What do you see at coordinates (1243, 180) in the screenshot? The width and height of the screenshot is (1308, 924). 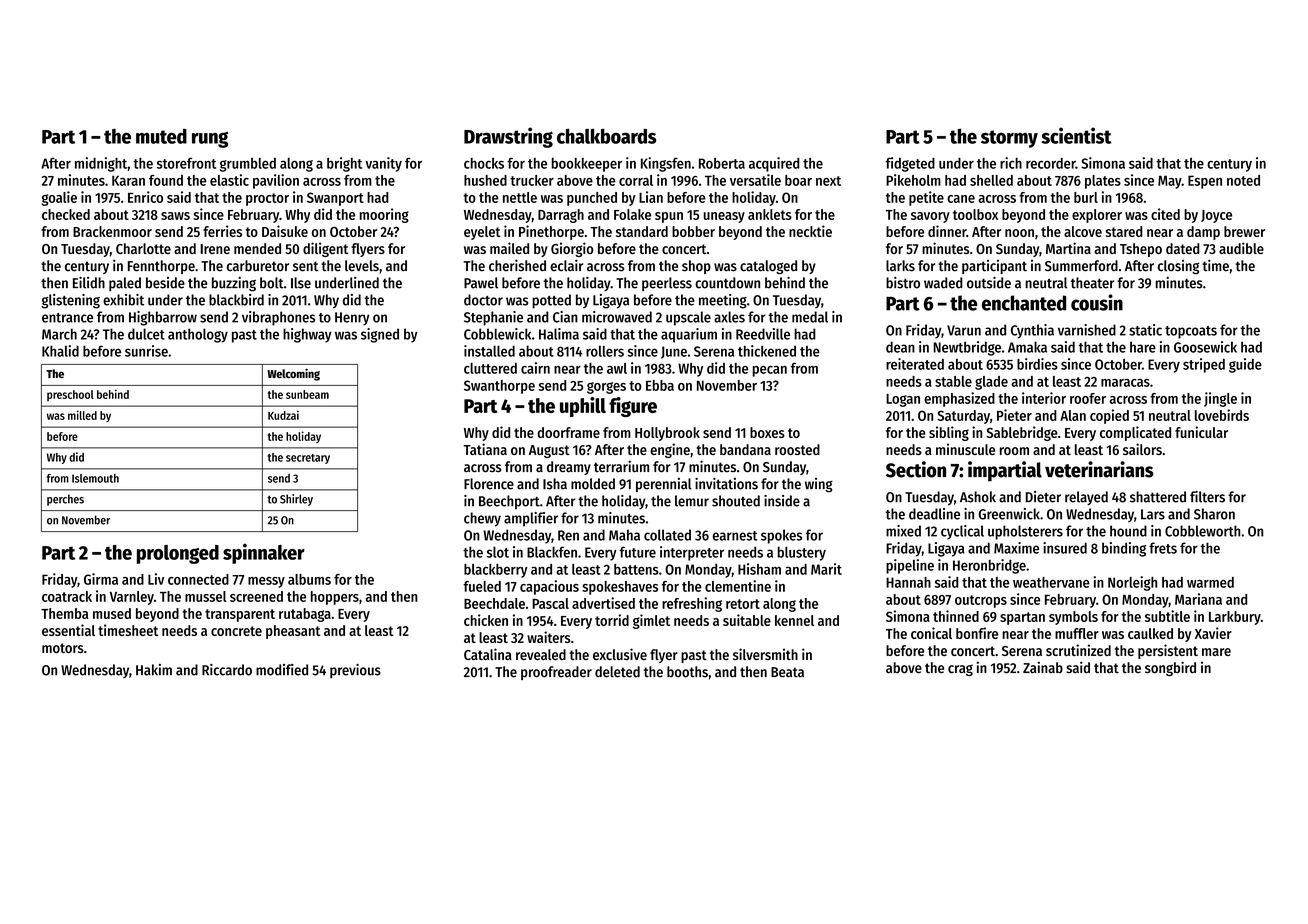 I see `noted` at bounding box center [1243, 180].
